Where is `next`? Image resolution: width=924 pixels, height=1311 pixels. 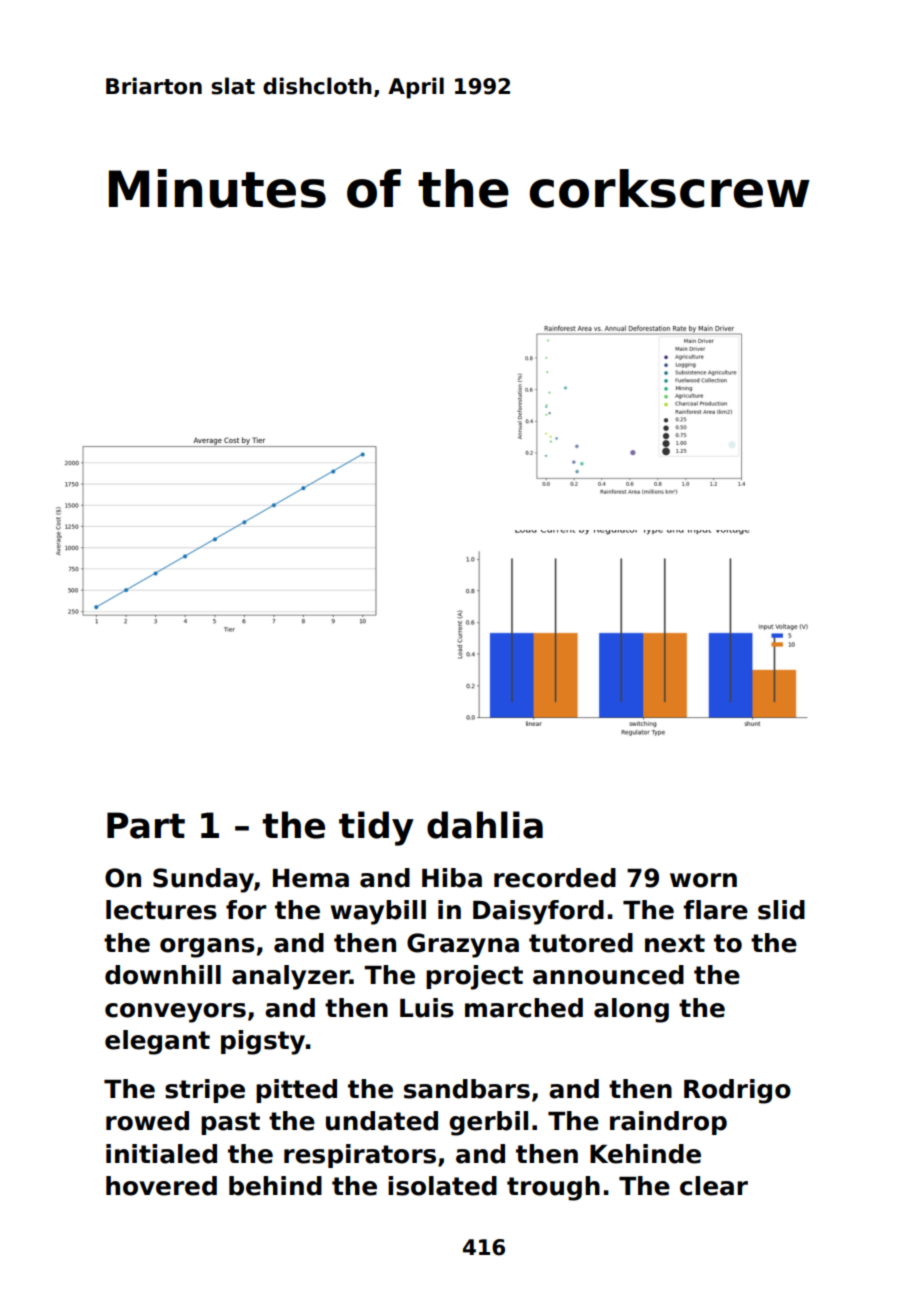
next is located at coordinates (675, 943).
